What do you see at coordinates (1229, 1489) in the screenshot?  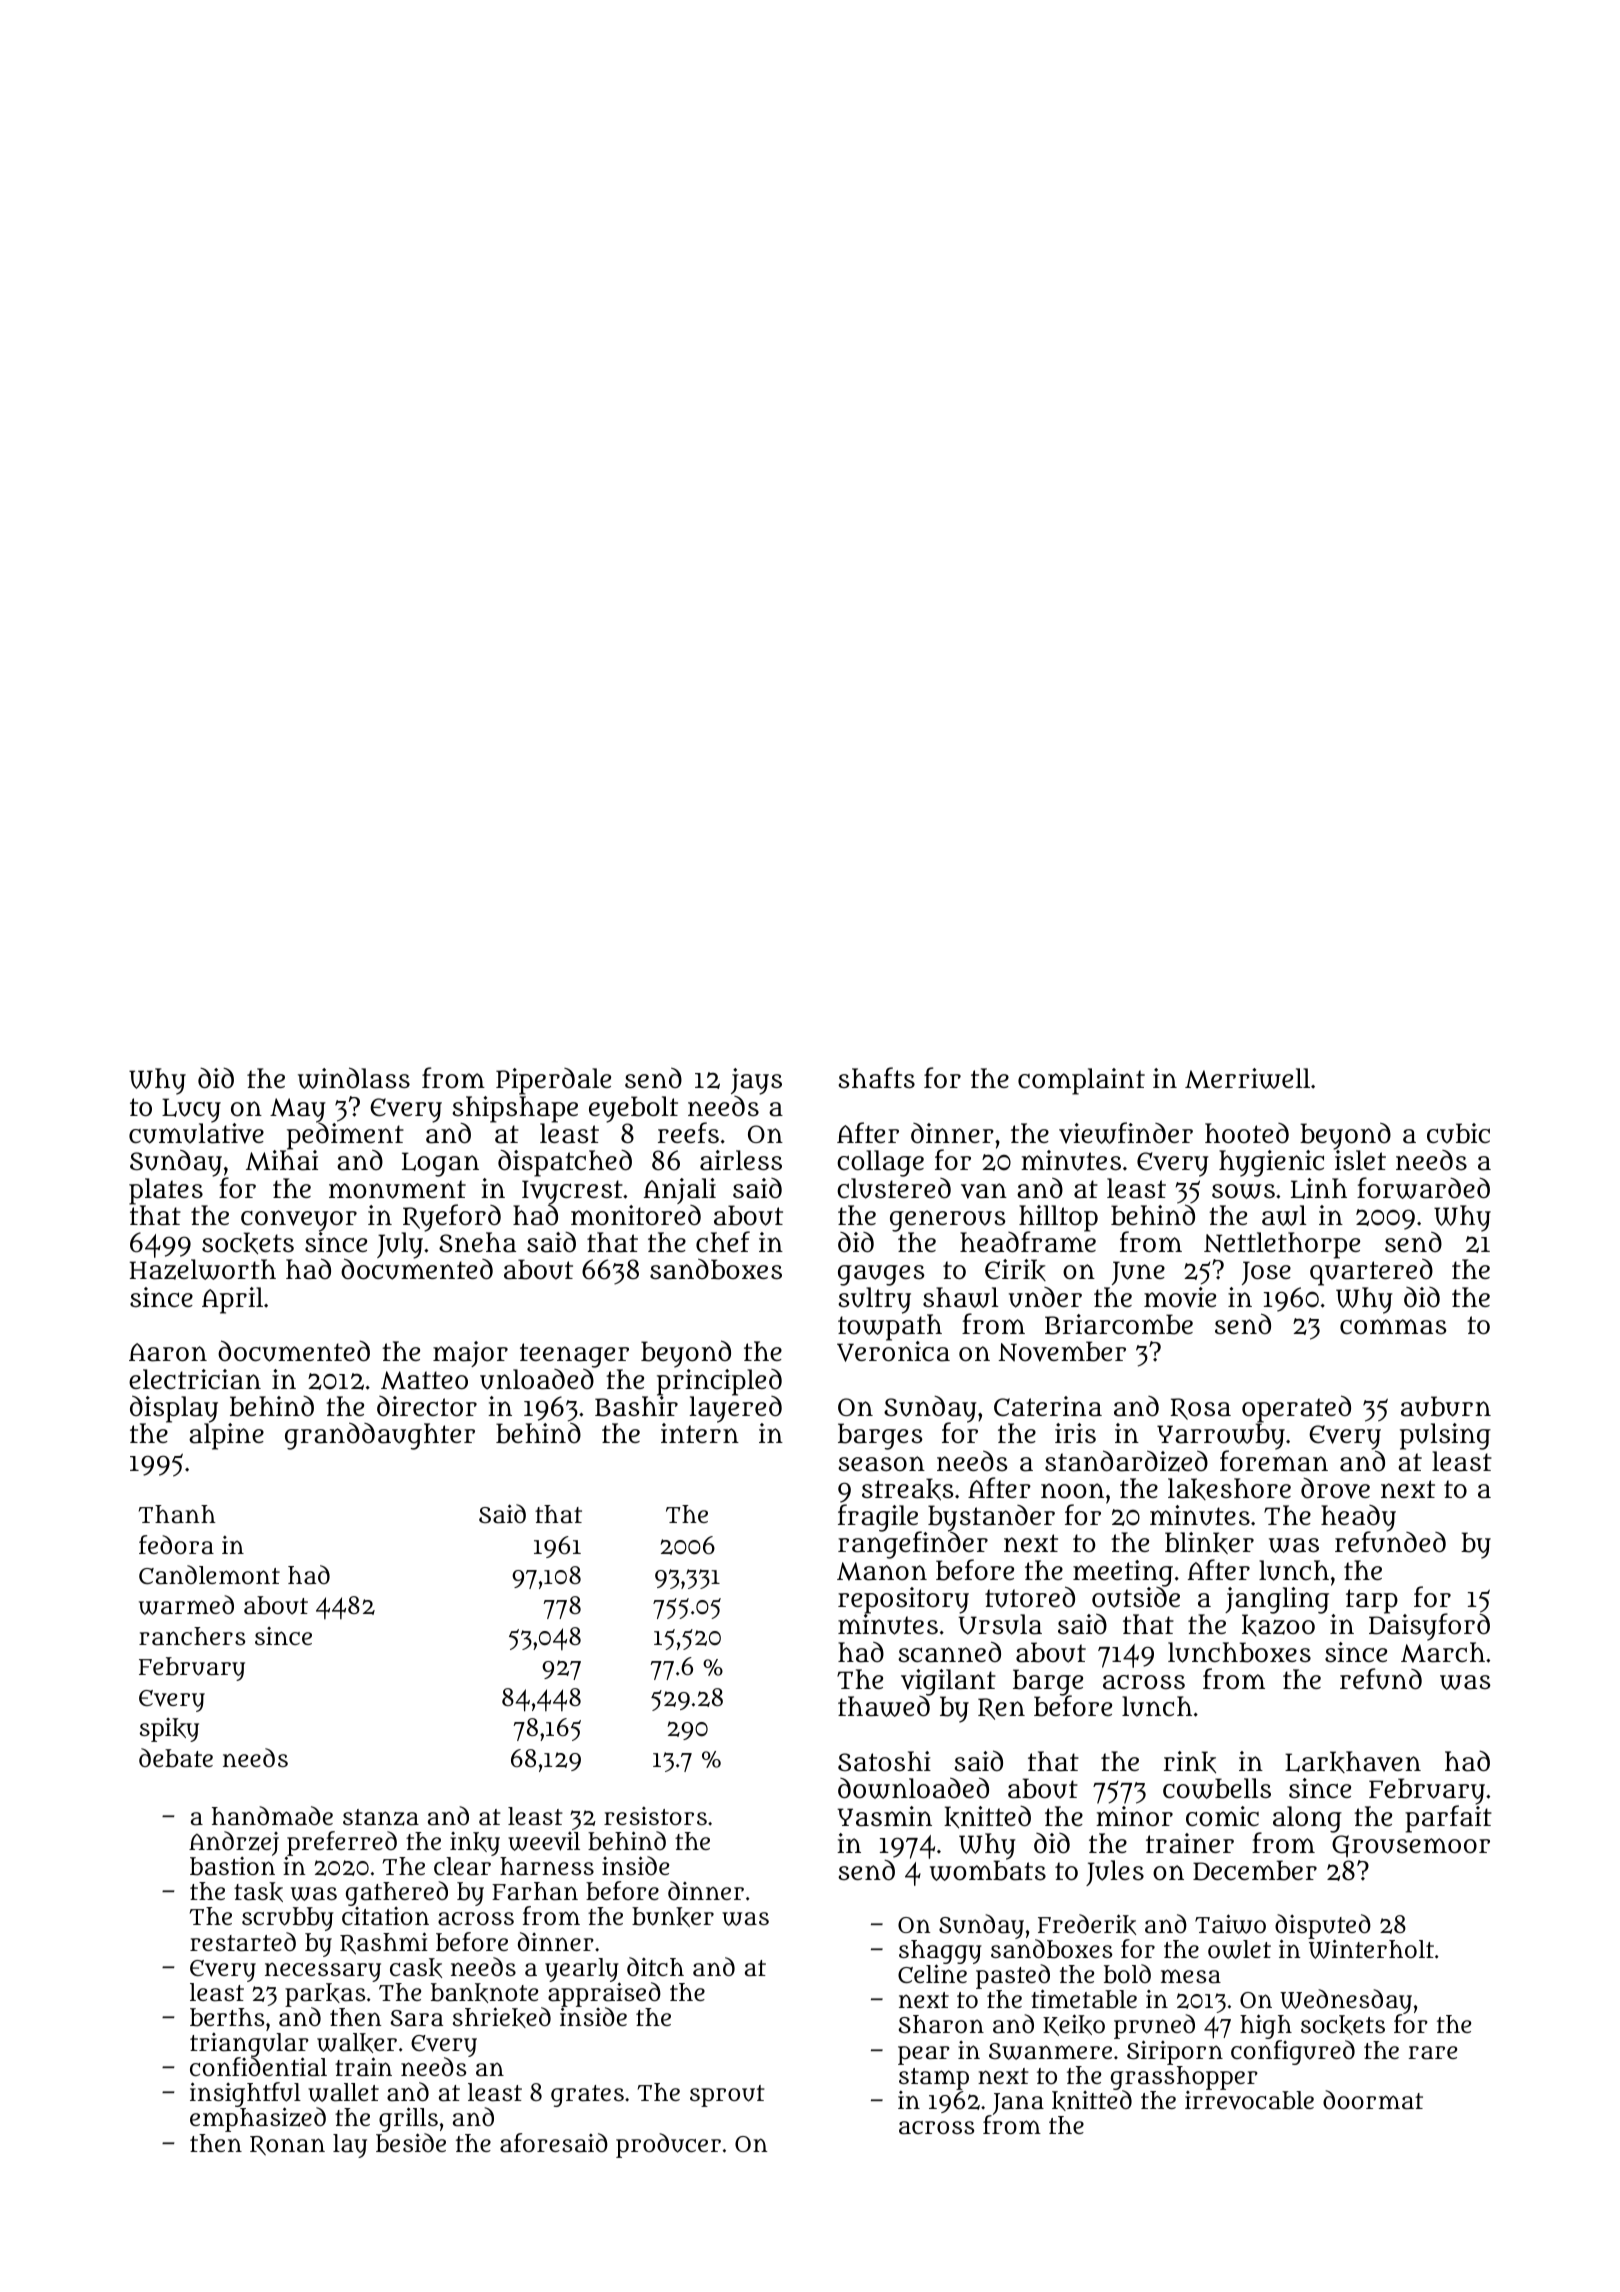 I see `lakeshore` at bounding box center [1229, 1489].
